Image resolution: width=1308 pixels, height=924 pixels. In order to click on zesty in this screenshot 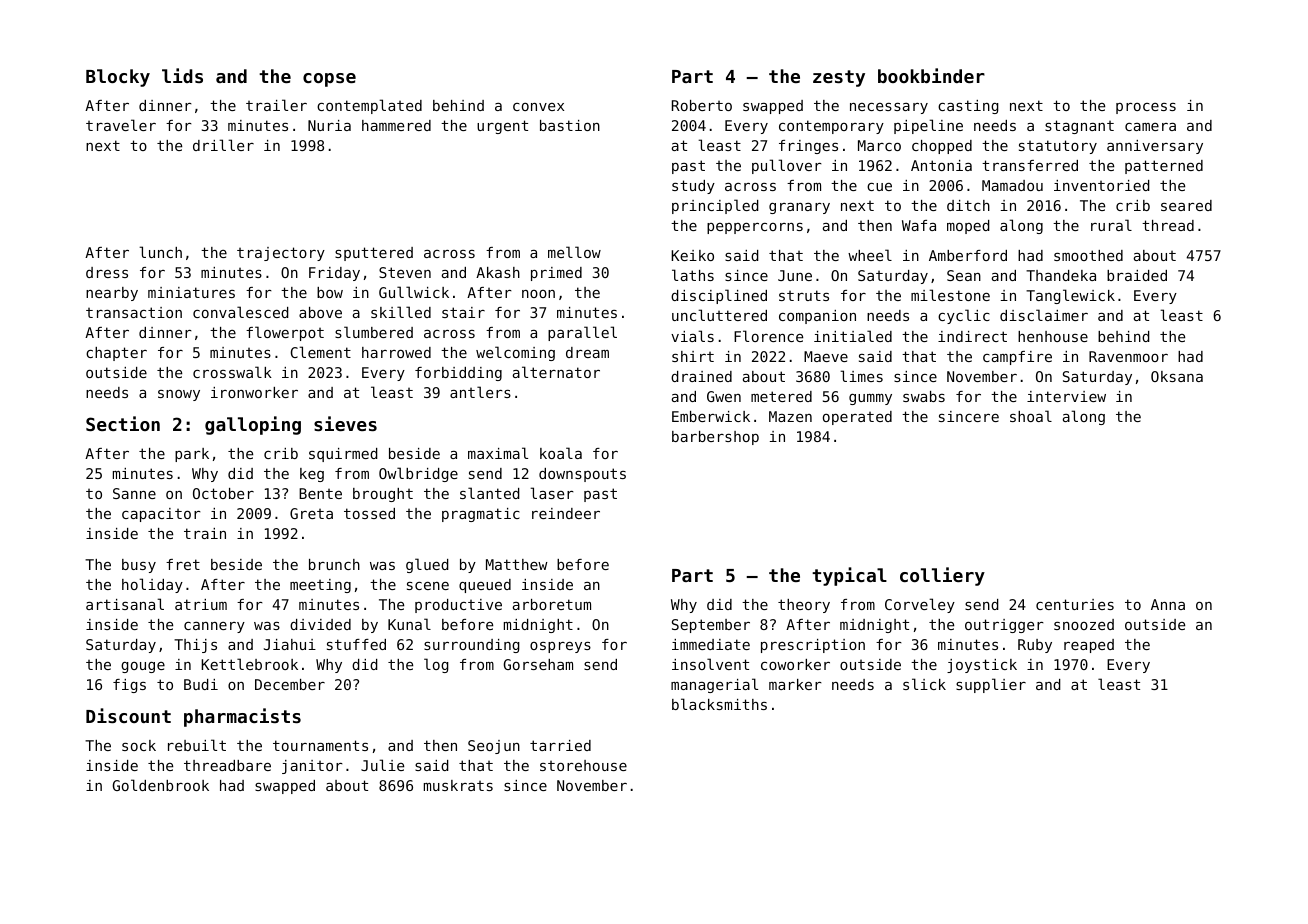, I will do `click(839, 78)`.
